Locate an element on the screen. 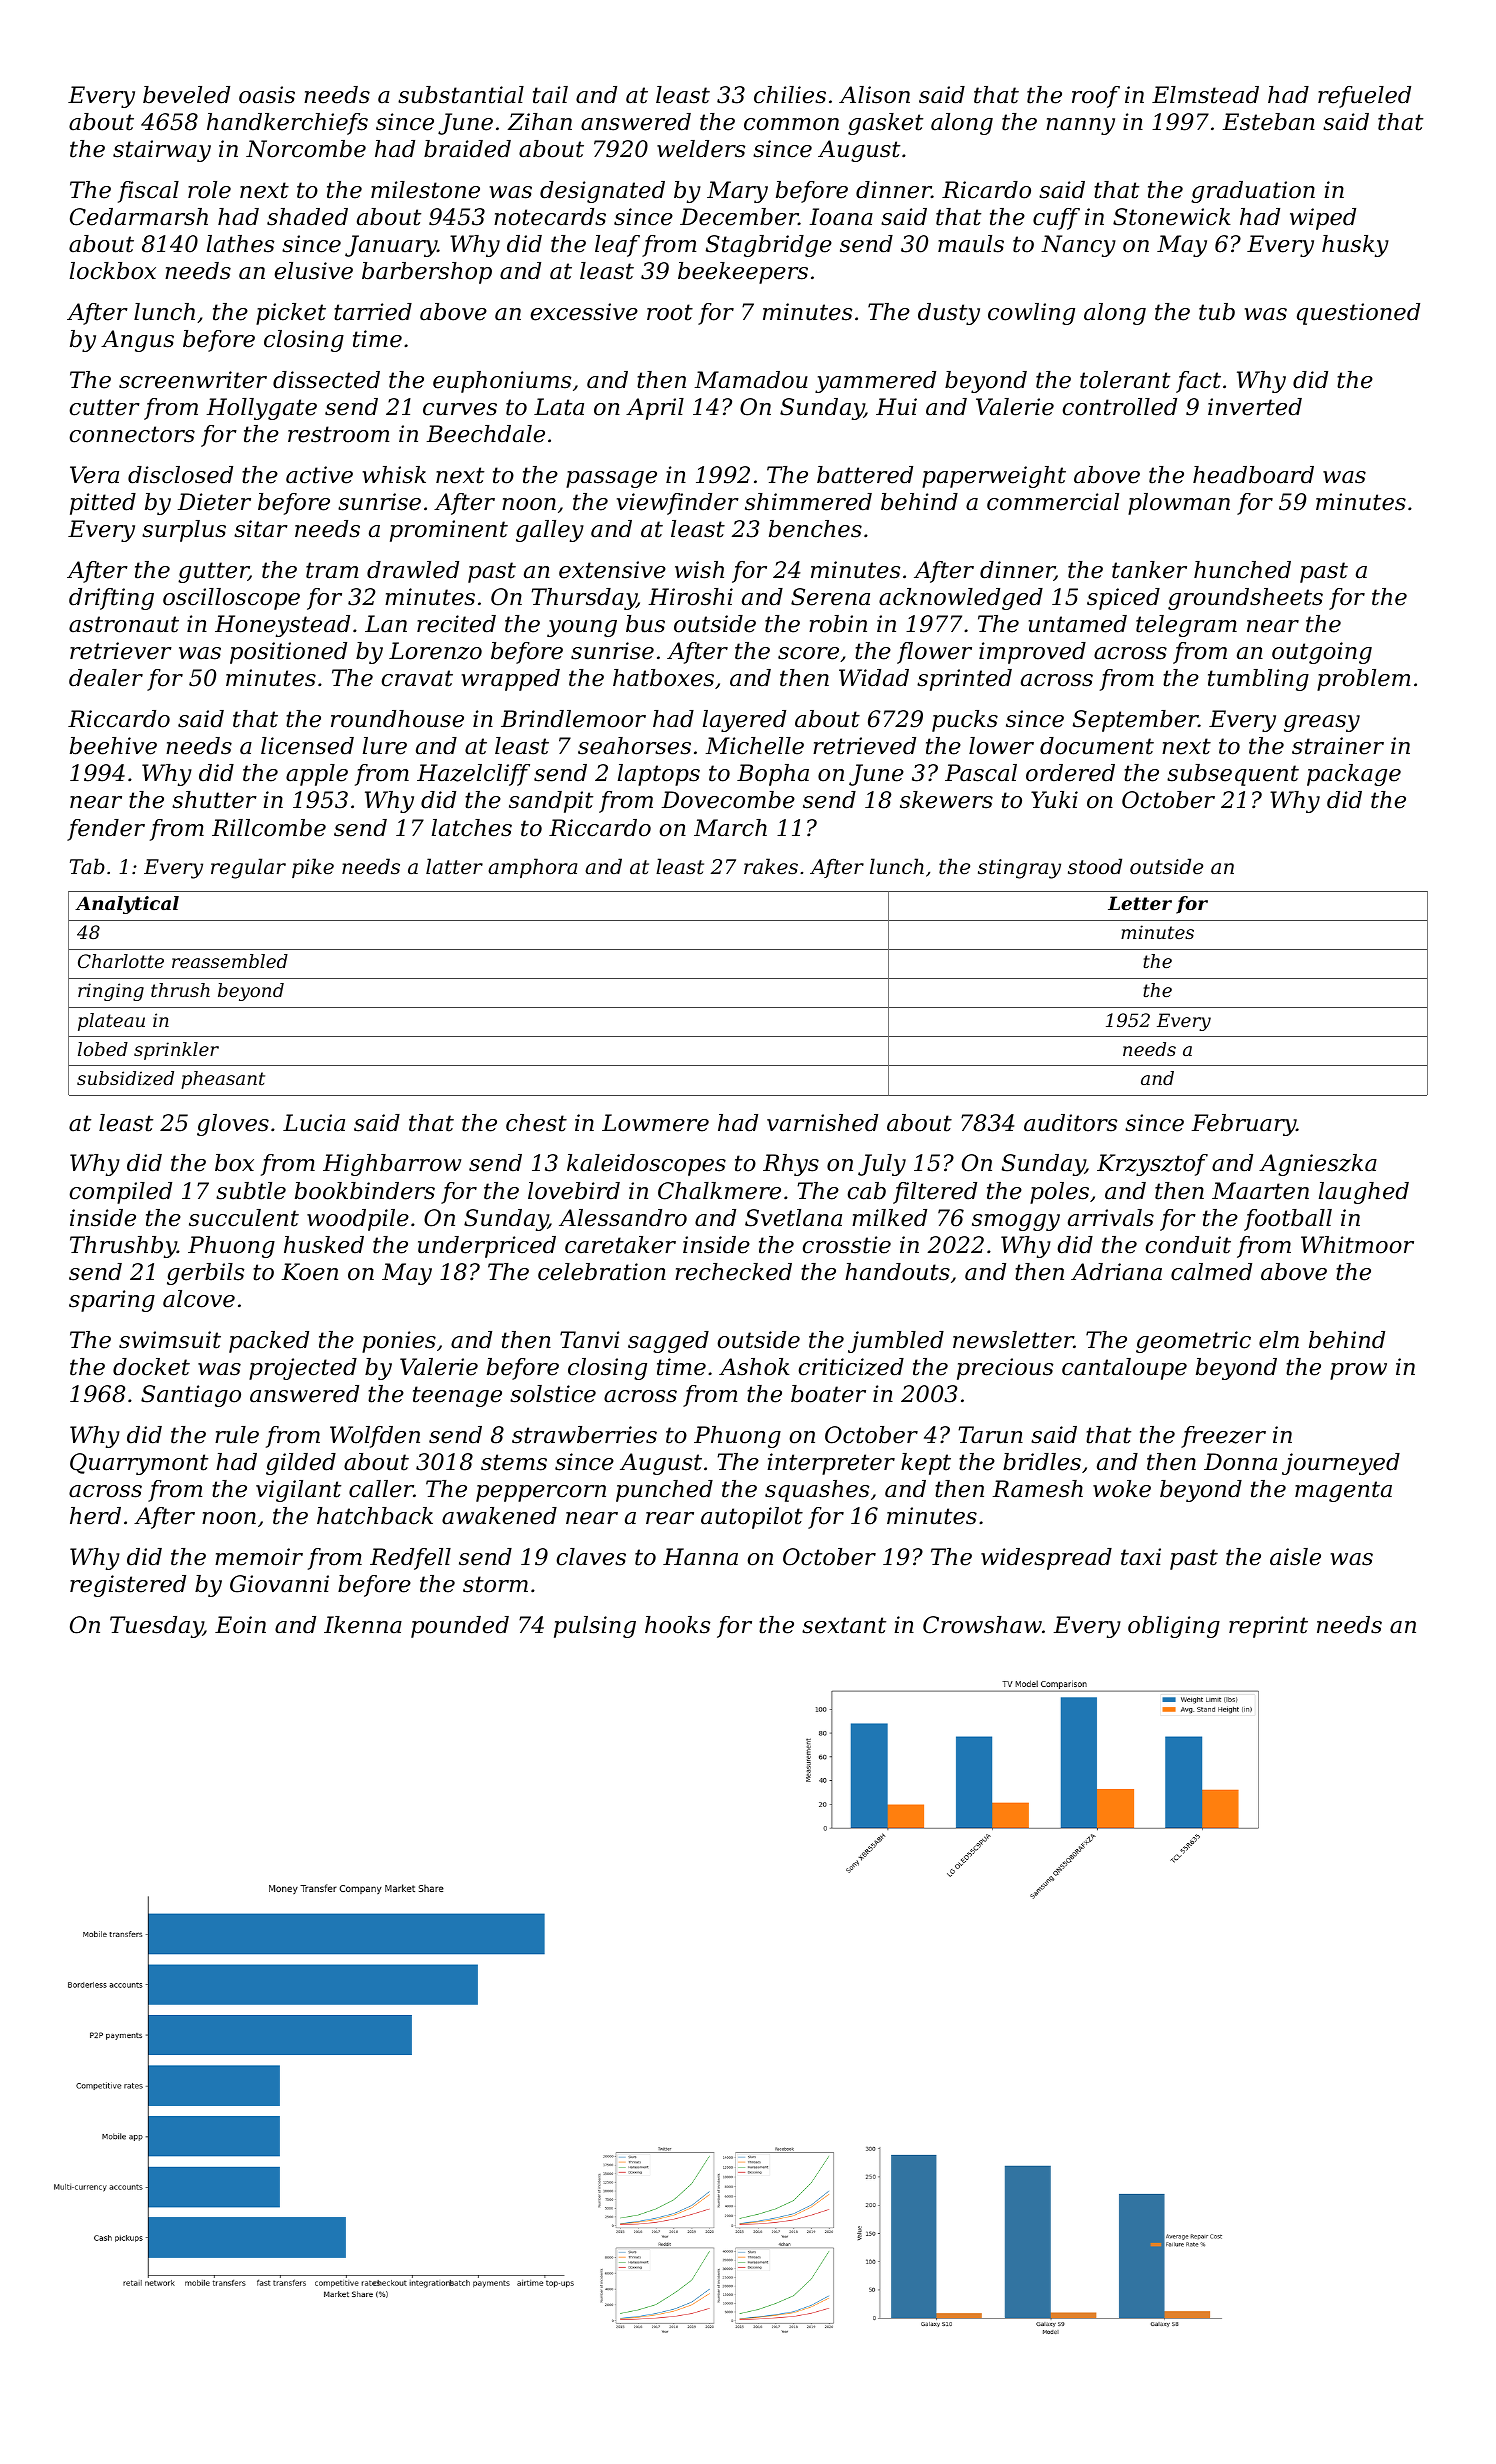 The height and width of the screenshot is (2464, 1496). spiced is located at coordinates (1123, 599).
